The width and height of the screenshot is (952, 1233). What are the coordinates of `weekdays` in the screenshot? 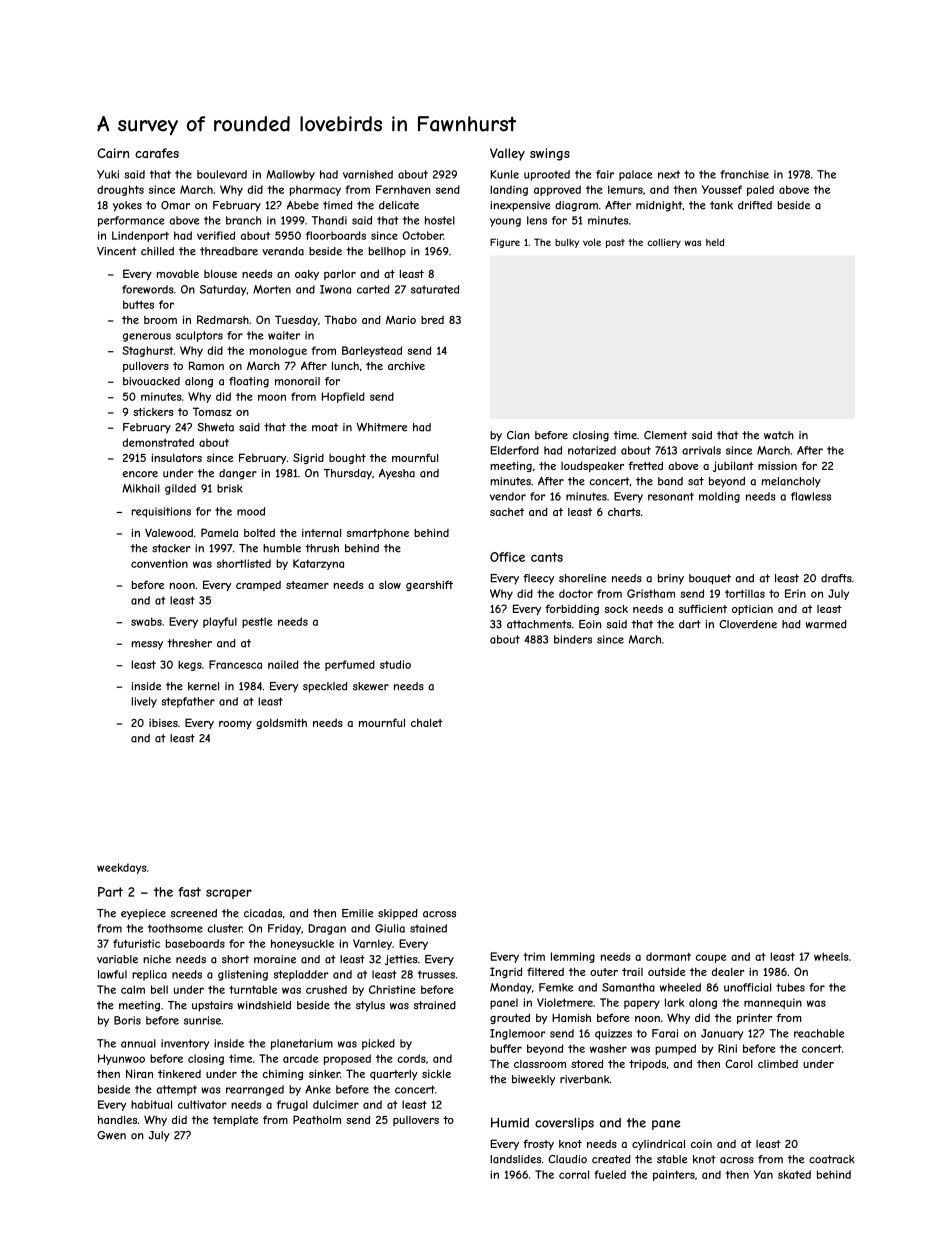 It's located at (121, 868).
